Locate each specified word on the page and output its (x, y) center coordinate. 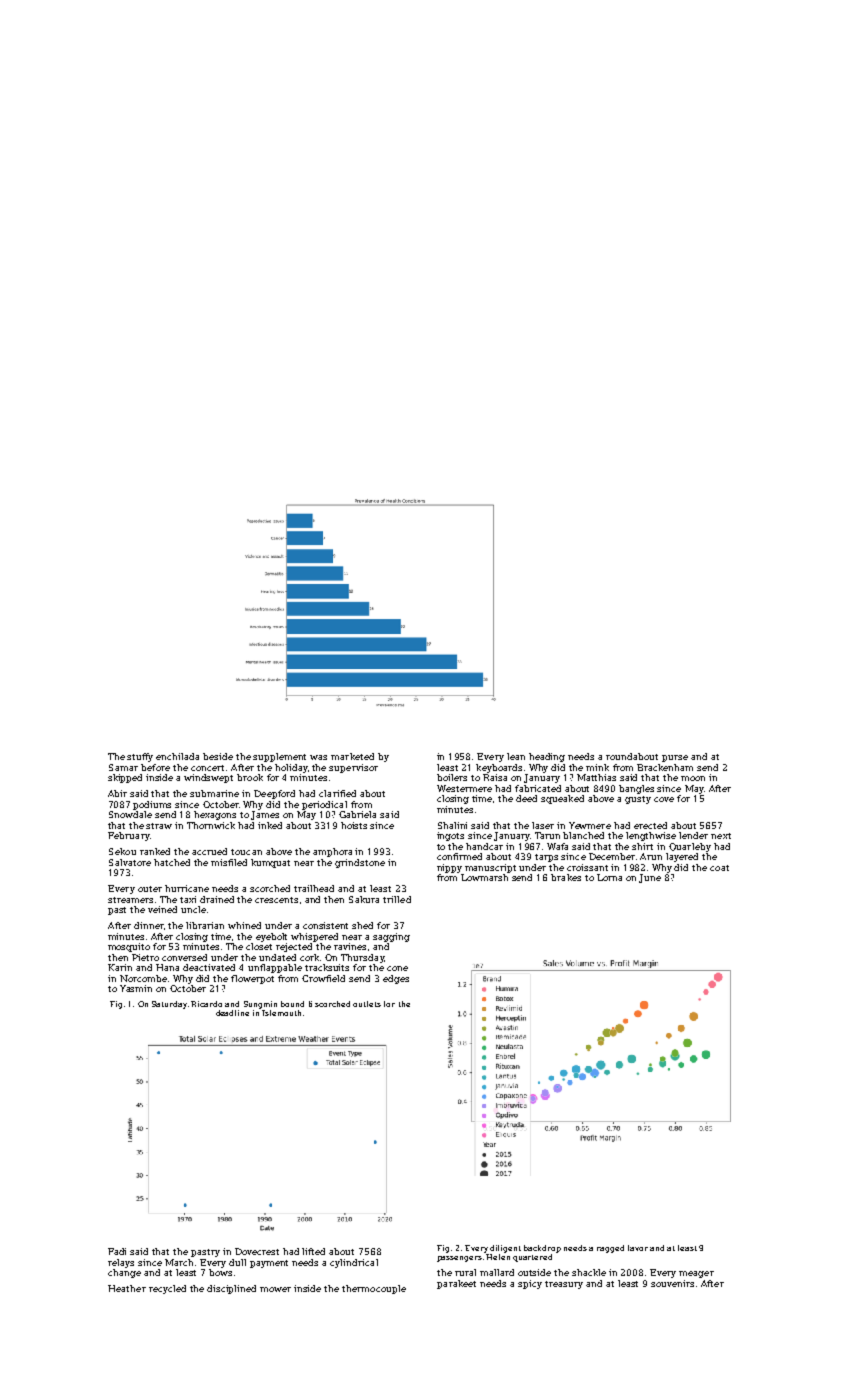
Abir (117, 793)
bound (292, 1004)
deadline (232, 1013)
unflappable (275, 968)
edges (396, 979)
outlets (367, 1004)
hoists (354, 825)
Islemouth (281, 1013)
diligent (505, 1249)
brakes (566, 877)
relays (121, 1263)
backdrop (542, 1249)
